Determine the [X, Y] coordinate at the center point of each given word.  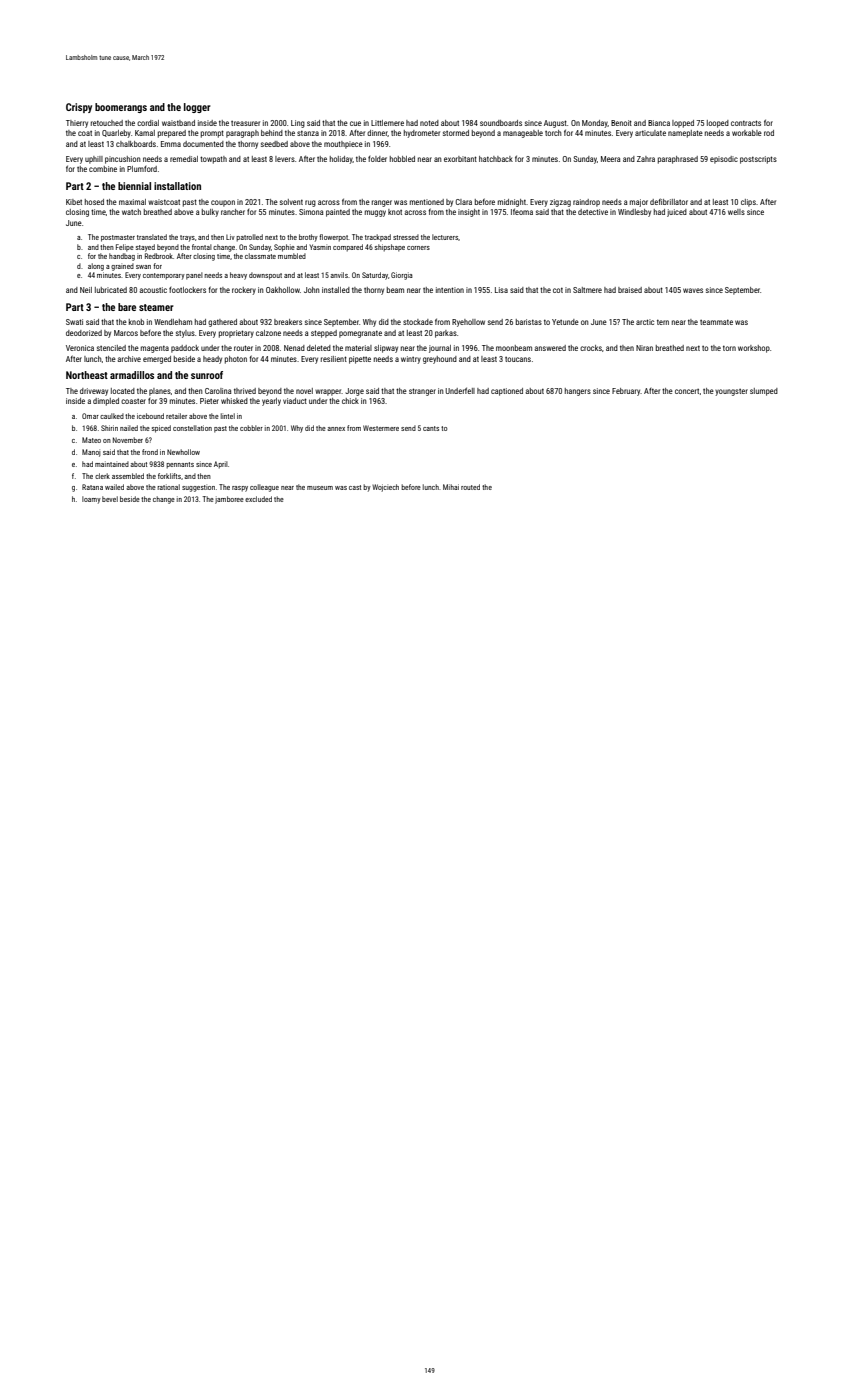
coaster [133, 401]
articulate [650, 133]
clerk [102, 476]
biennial [134, 186]
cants [431, 428]
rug [310, 203]
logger [197, 108]
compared [348, 248]
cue [355, 123]
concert [687, 391]
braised [630, 290]
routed [470, 487]
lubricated [111, 290]
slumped [764, 392]
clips [748, 203]
